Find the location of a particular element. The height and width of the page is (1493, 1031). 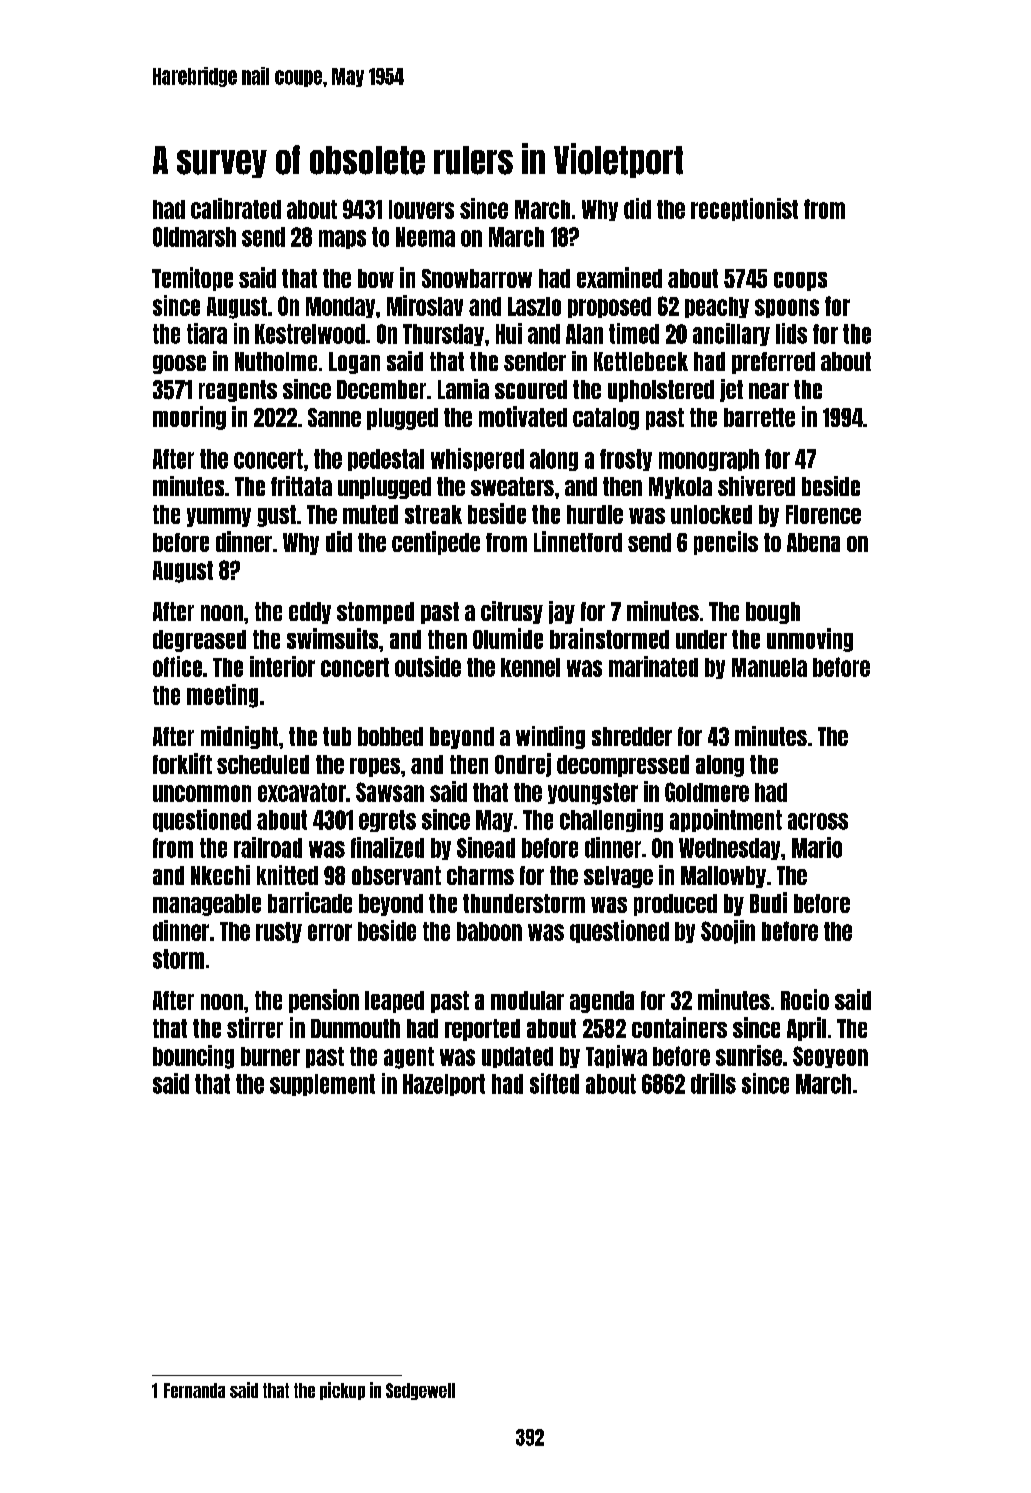

marinated is located at coordinates (653, 666).
